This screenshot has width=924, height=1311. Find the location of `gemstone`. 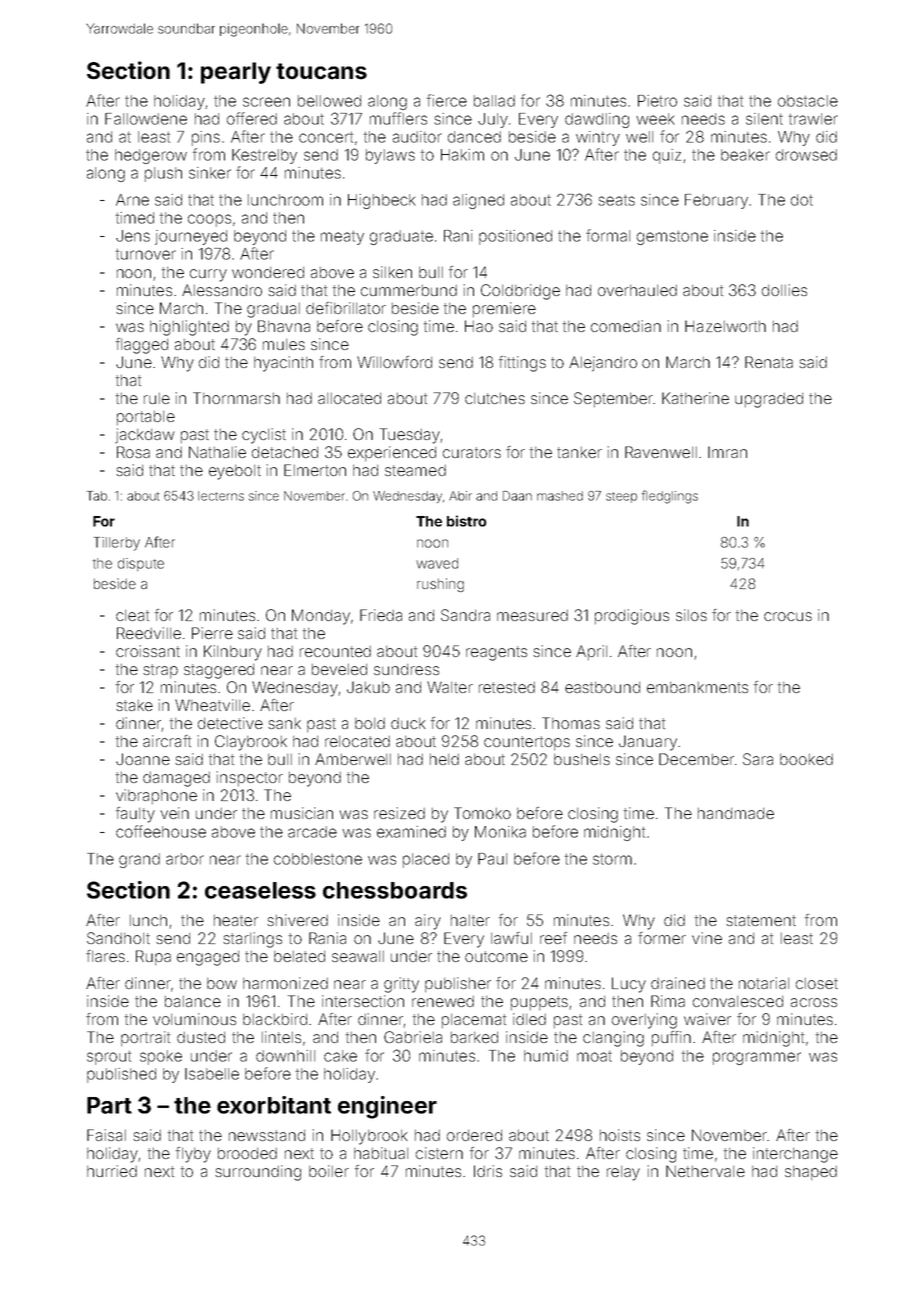

gemstone is located at coordinates (672, 238).
